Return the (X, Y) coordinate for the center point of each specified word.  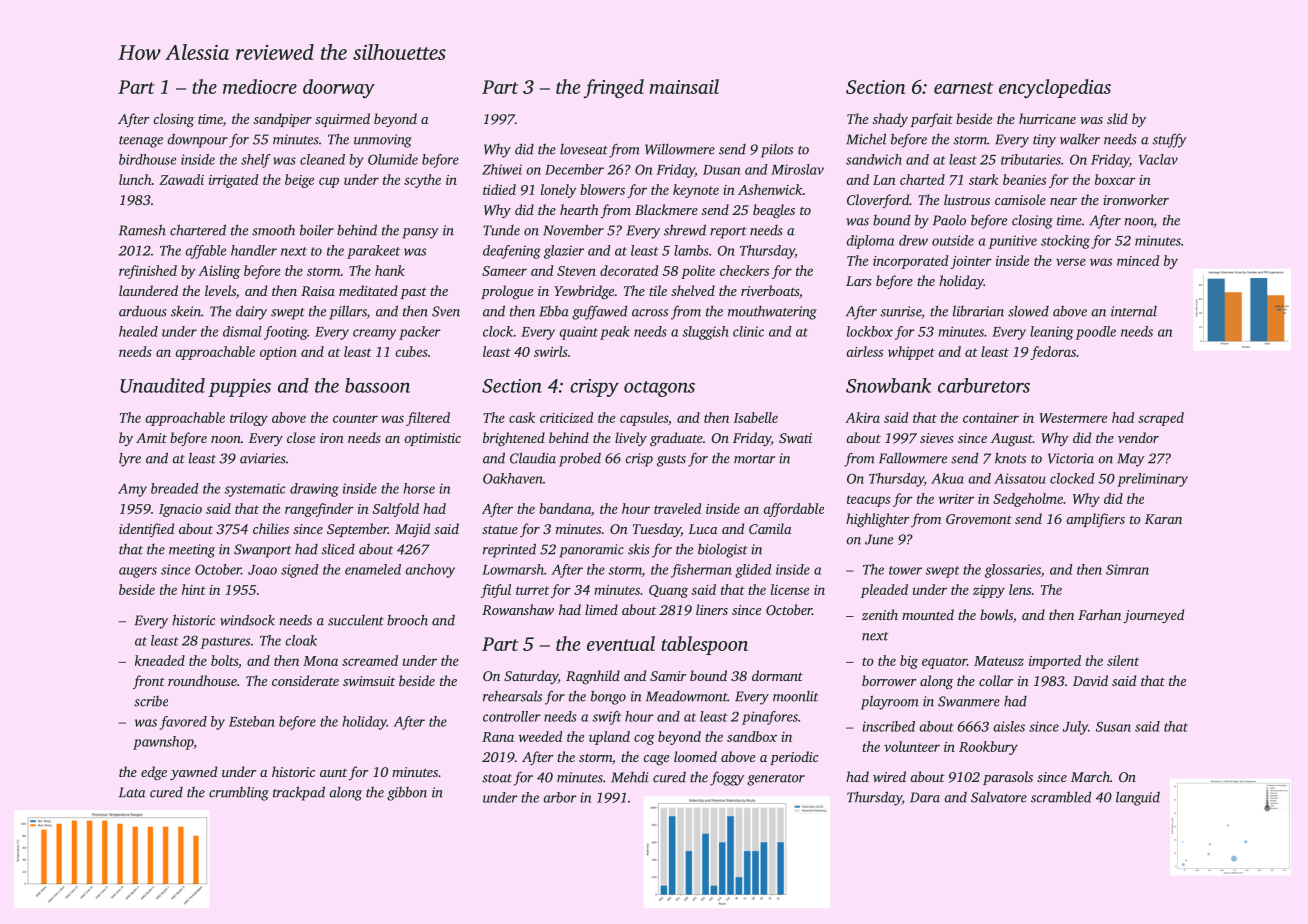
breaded (175, 488)
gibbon (407, 794)
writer (956, 499)
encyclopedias (1055, 88)
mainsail (684, 86)
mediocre (260, 86)
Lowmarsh (513, 569)
